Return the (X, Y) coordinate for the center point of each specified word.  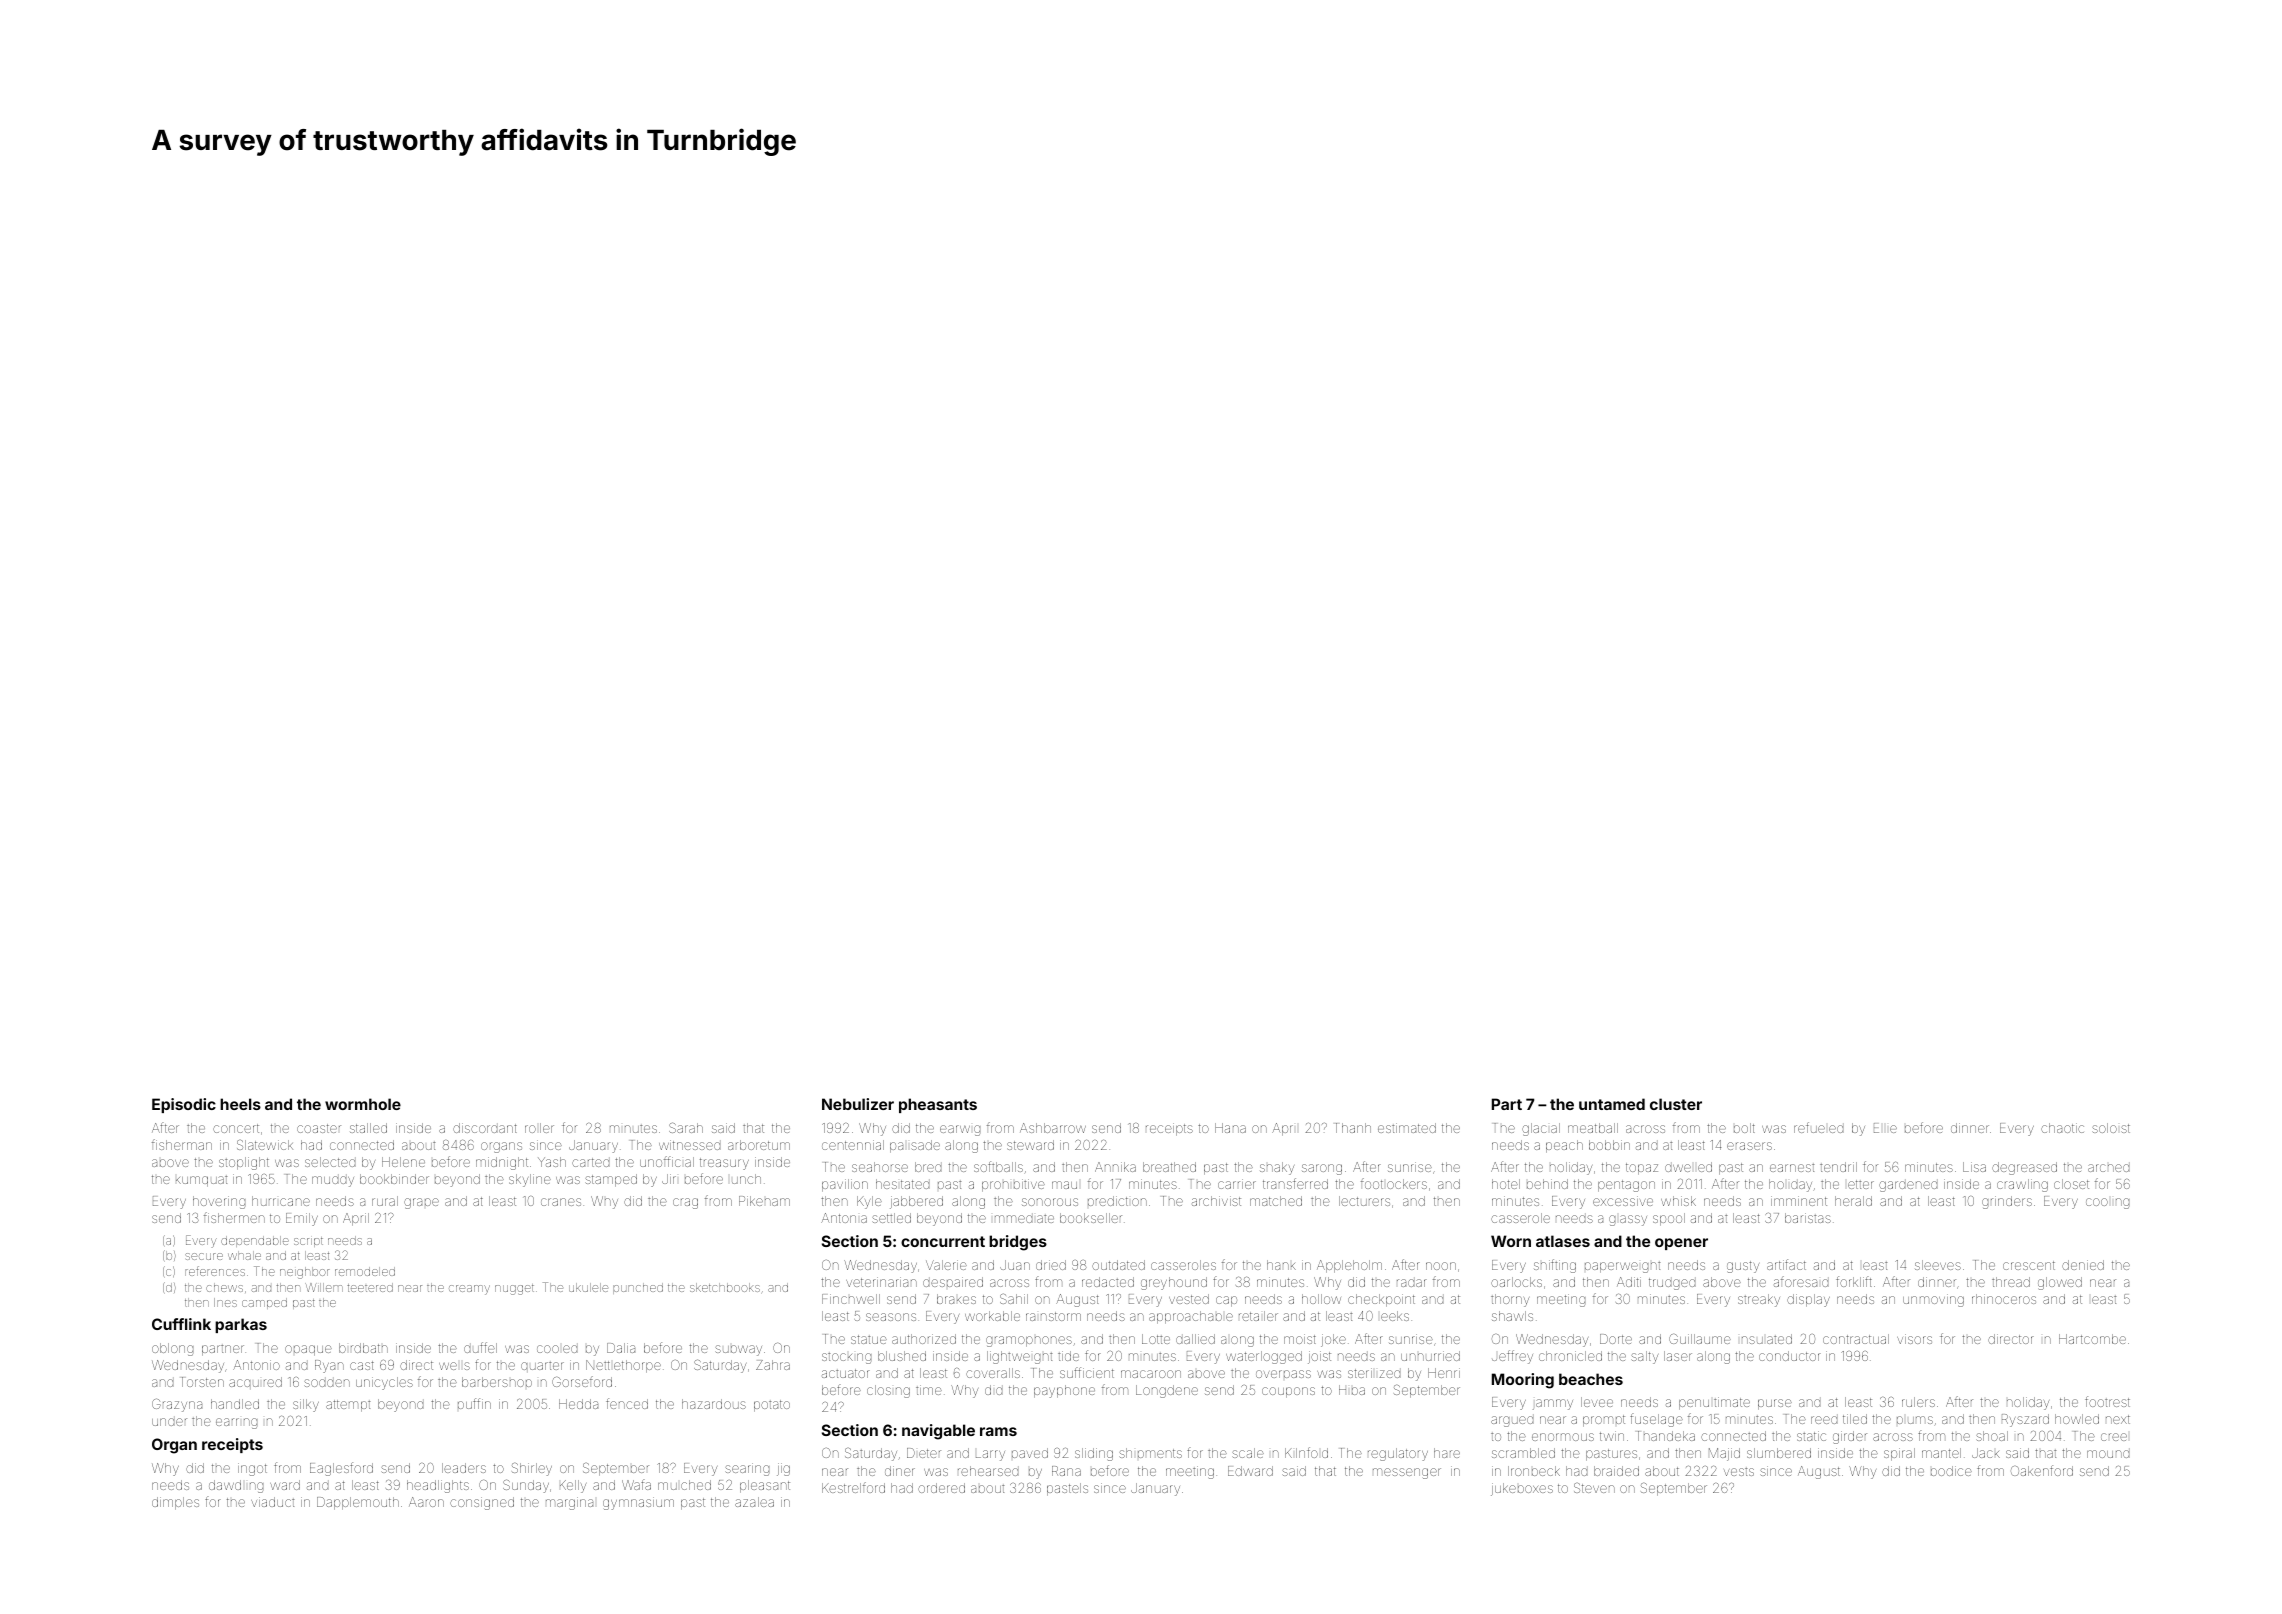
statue (869, 1339)
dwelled (1688, 1167)
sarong (1322, 1169)
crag (685, 1203)
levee (1597, 1402)
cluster (1676, 1104)
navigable (938, 1432)
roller (539, 1128)
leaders (464, 1468)
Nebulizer (858, 1104)
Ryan (329, 1366)
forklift (1854, 1281)
